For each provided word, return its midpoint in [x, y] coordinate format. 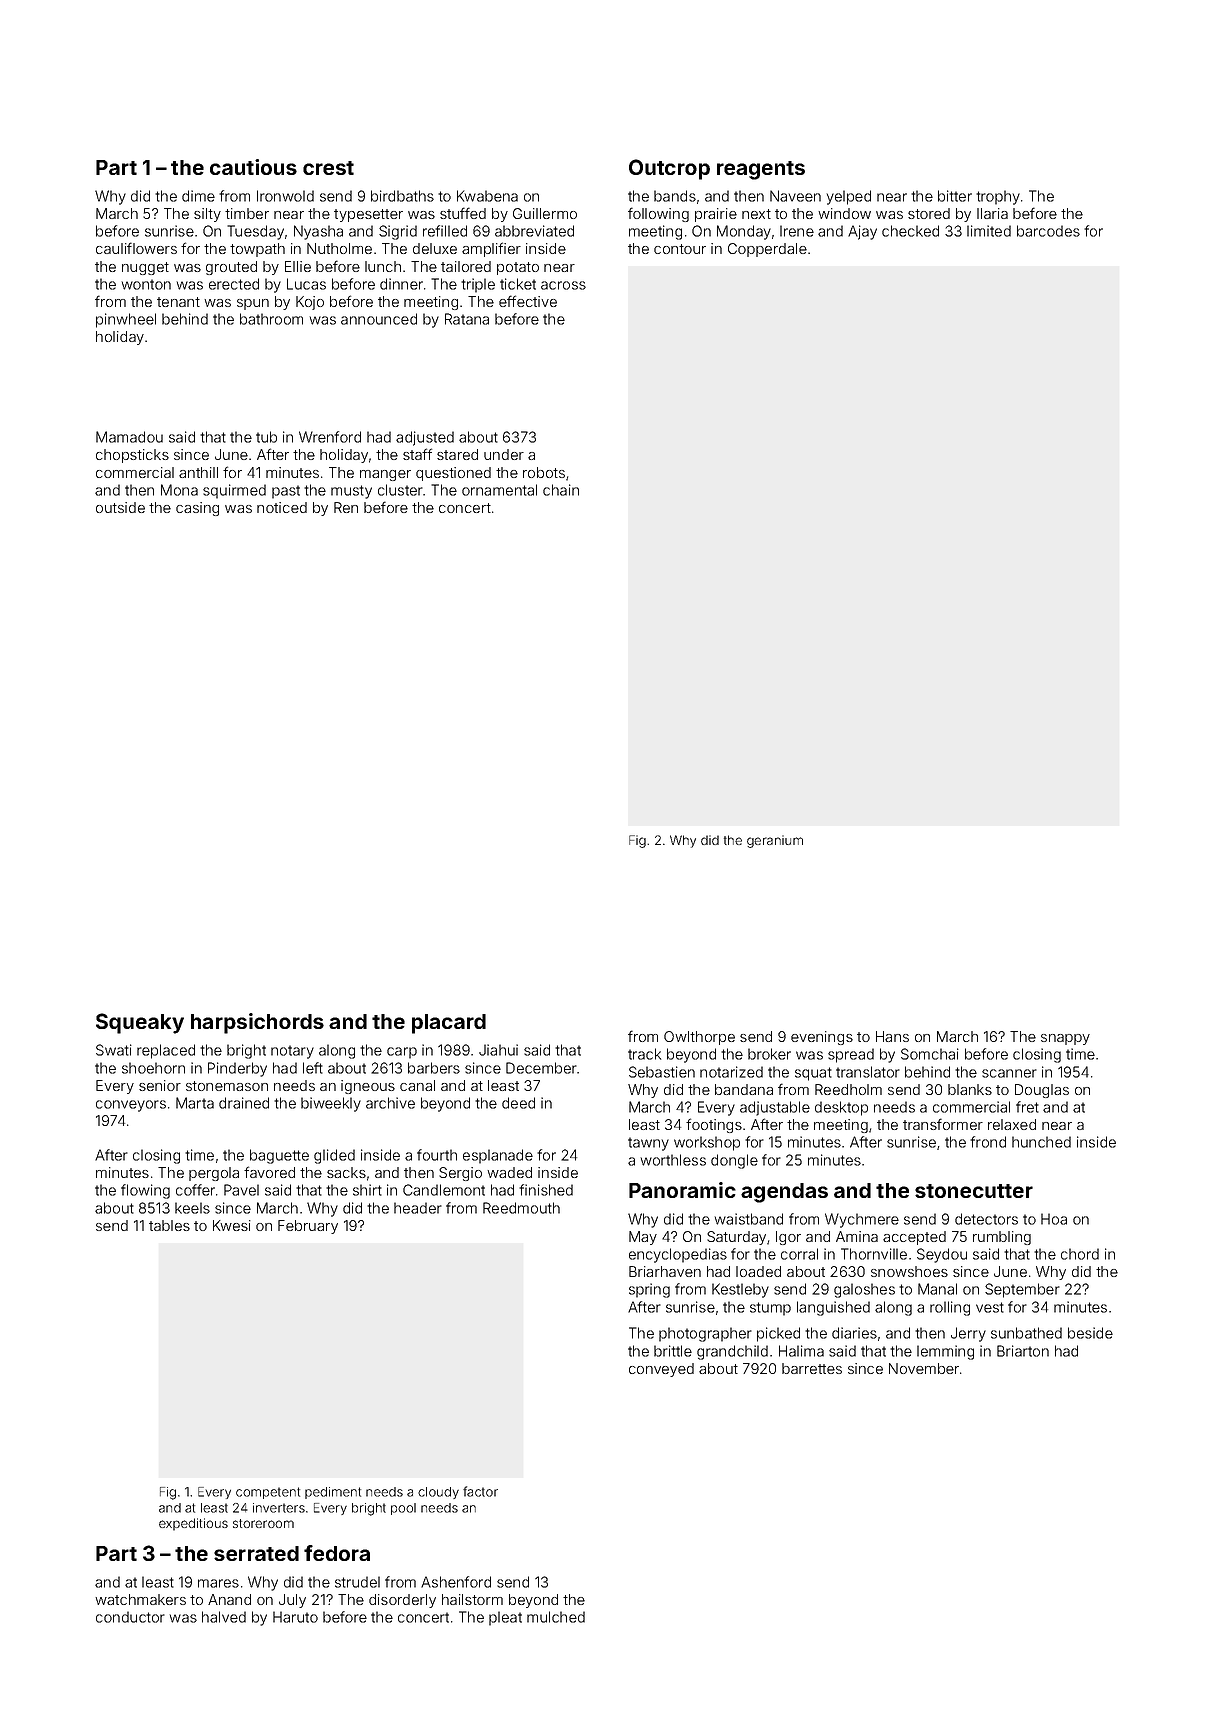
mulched [556, 1617]
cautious [253, 167]
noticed [282, 507]
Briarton [1023, 1351]
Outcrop [669, 169]
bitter [955, 196]
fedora [337, 1553]
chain [561, 490]
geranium [775, 841]
